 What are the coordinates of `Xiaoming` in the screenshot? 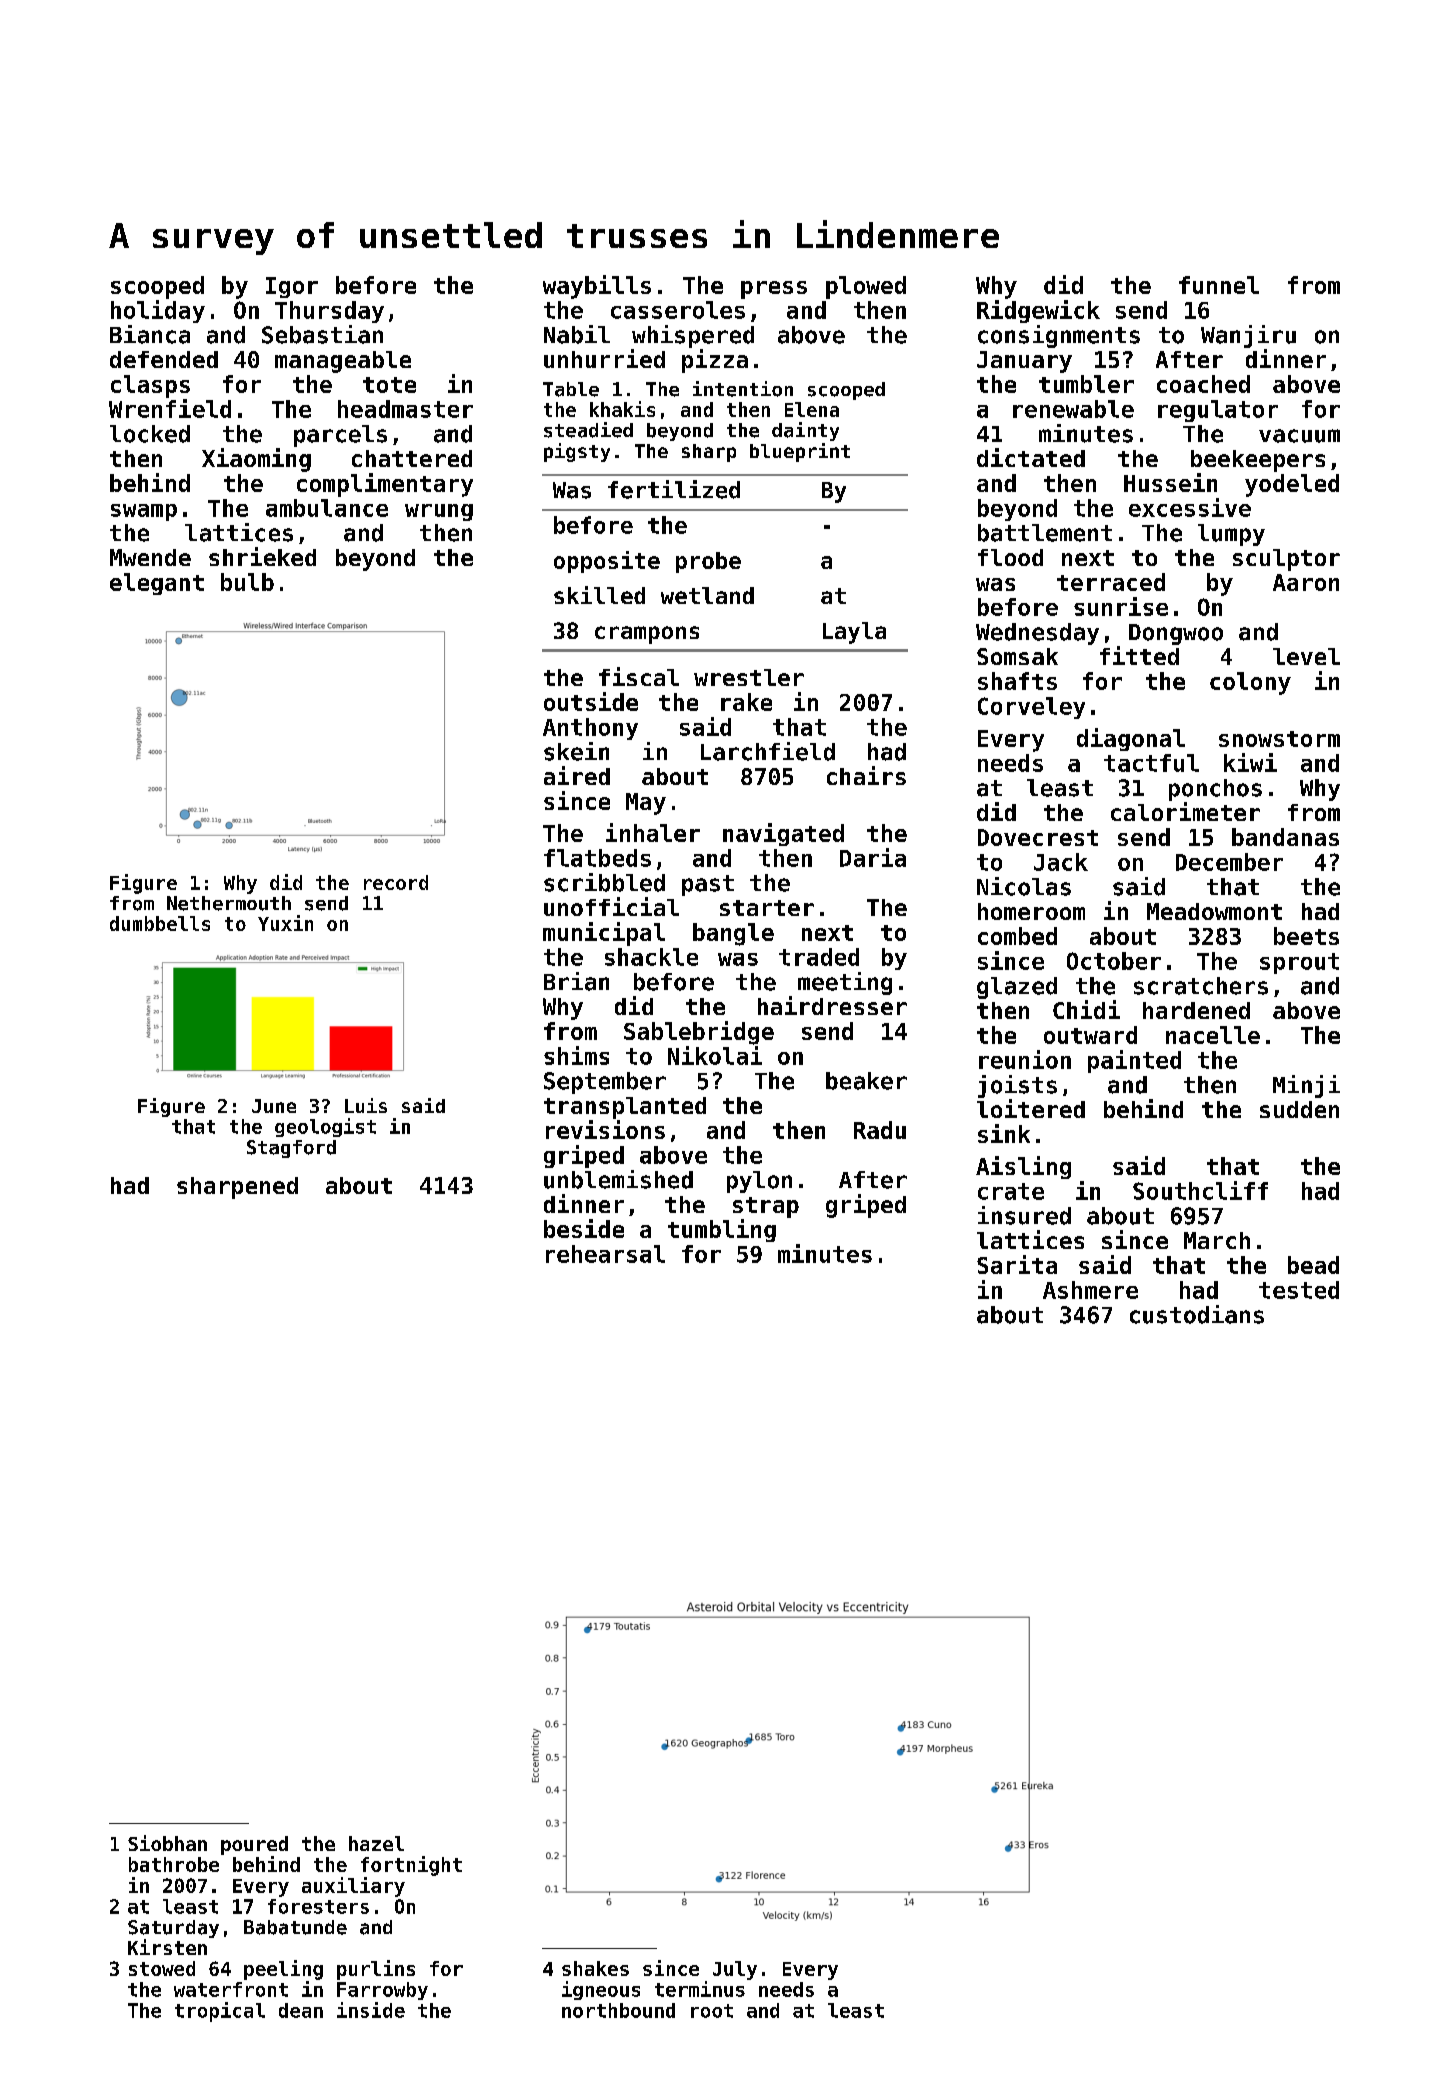 It's located at (256, 460).
